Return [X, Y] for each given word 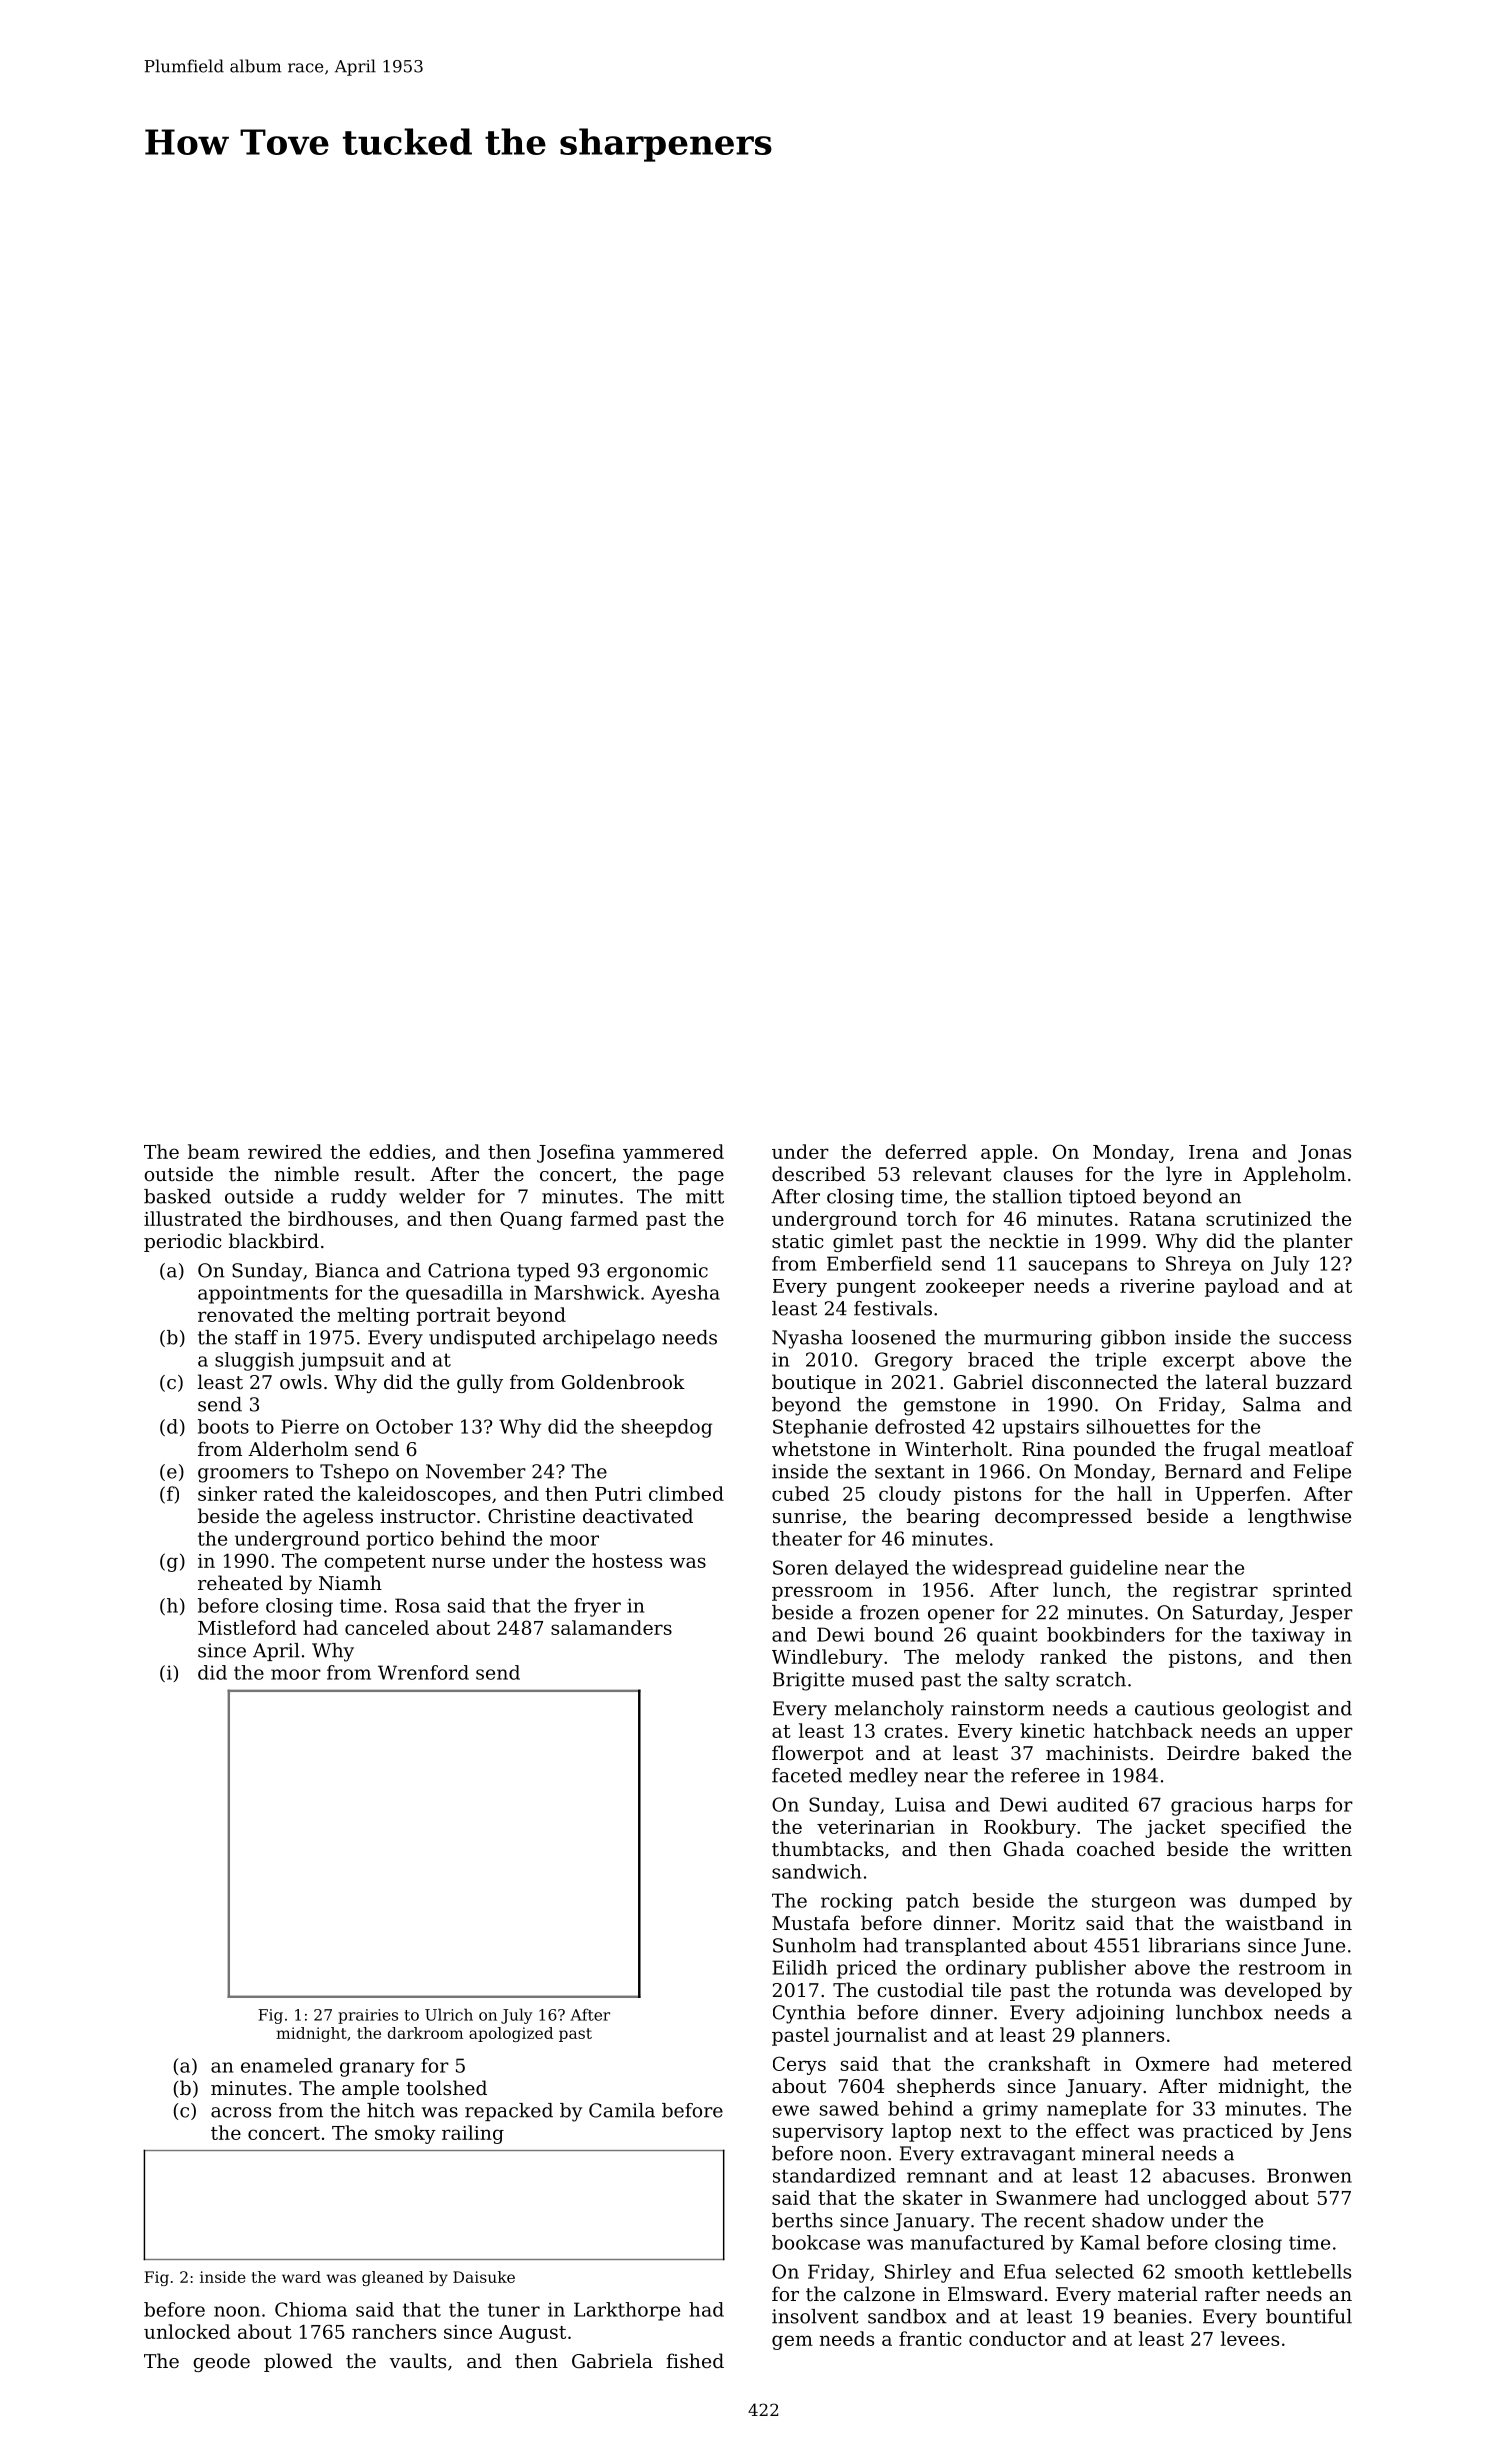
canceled [387, 1627]
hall [1134, 1493]
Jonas [1324, 1154]
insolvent [815, 2316]
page [701, 1178]
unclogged [1197, 2199]
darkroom [425, 2033]
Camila [622, 2110]
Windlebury [827, 1658]
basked [177, 1196]
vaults [417, 2360]
